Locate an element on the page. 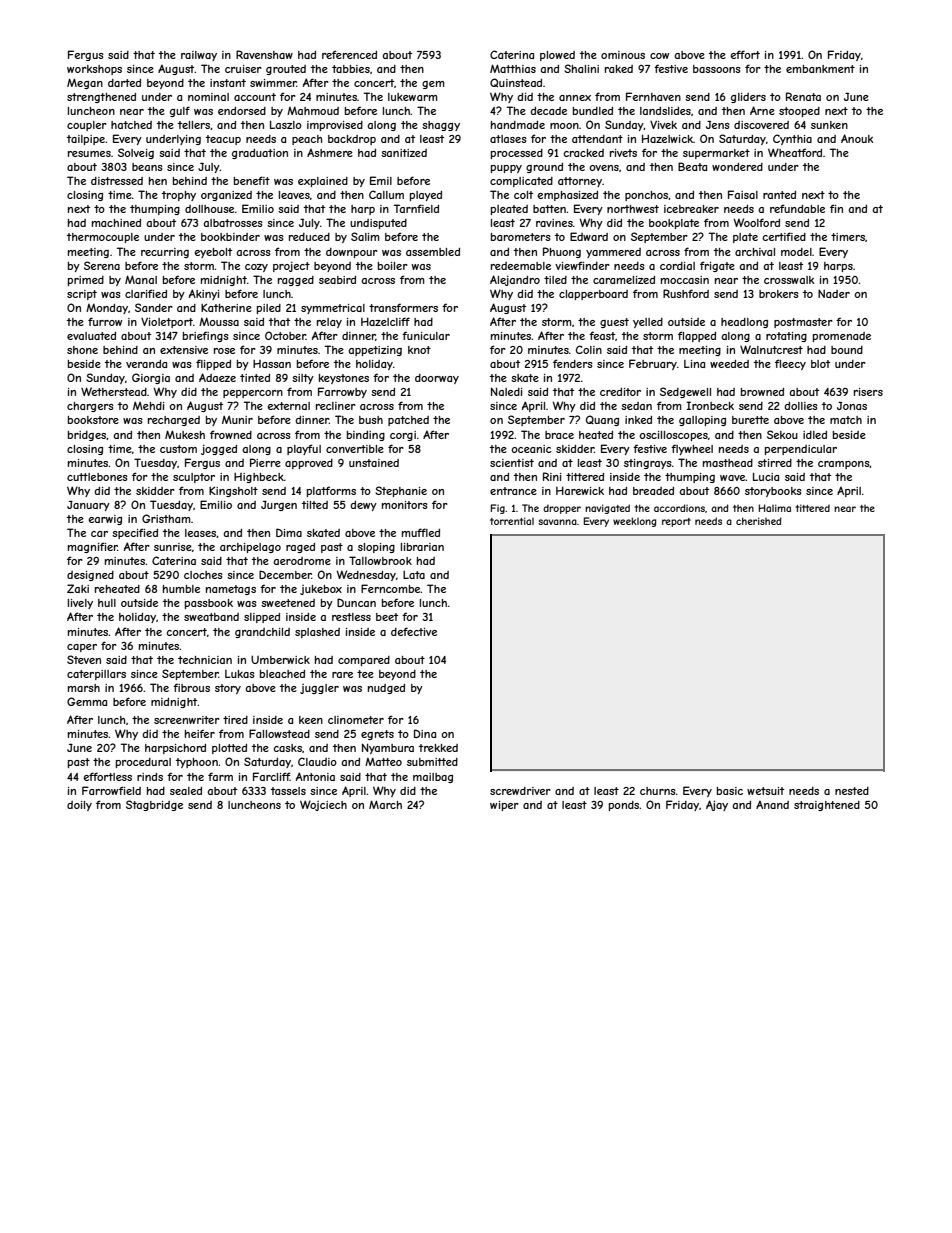 The width and height of the document is (952, 1233). wave is located at coordinates (733, 478).
